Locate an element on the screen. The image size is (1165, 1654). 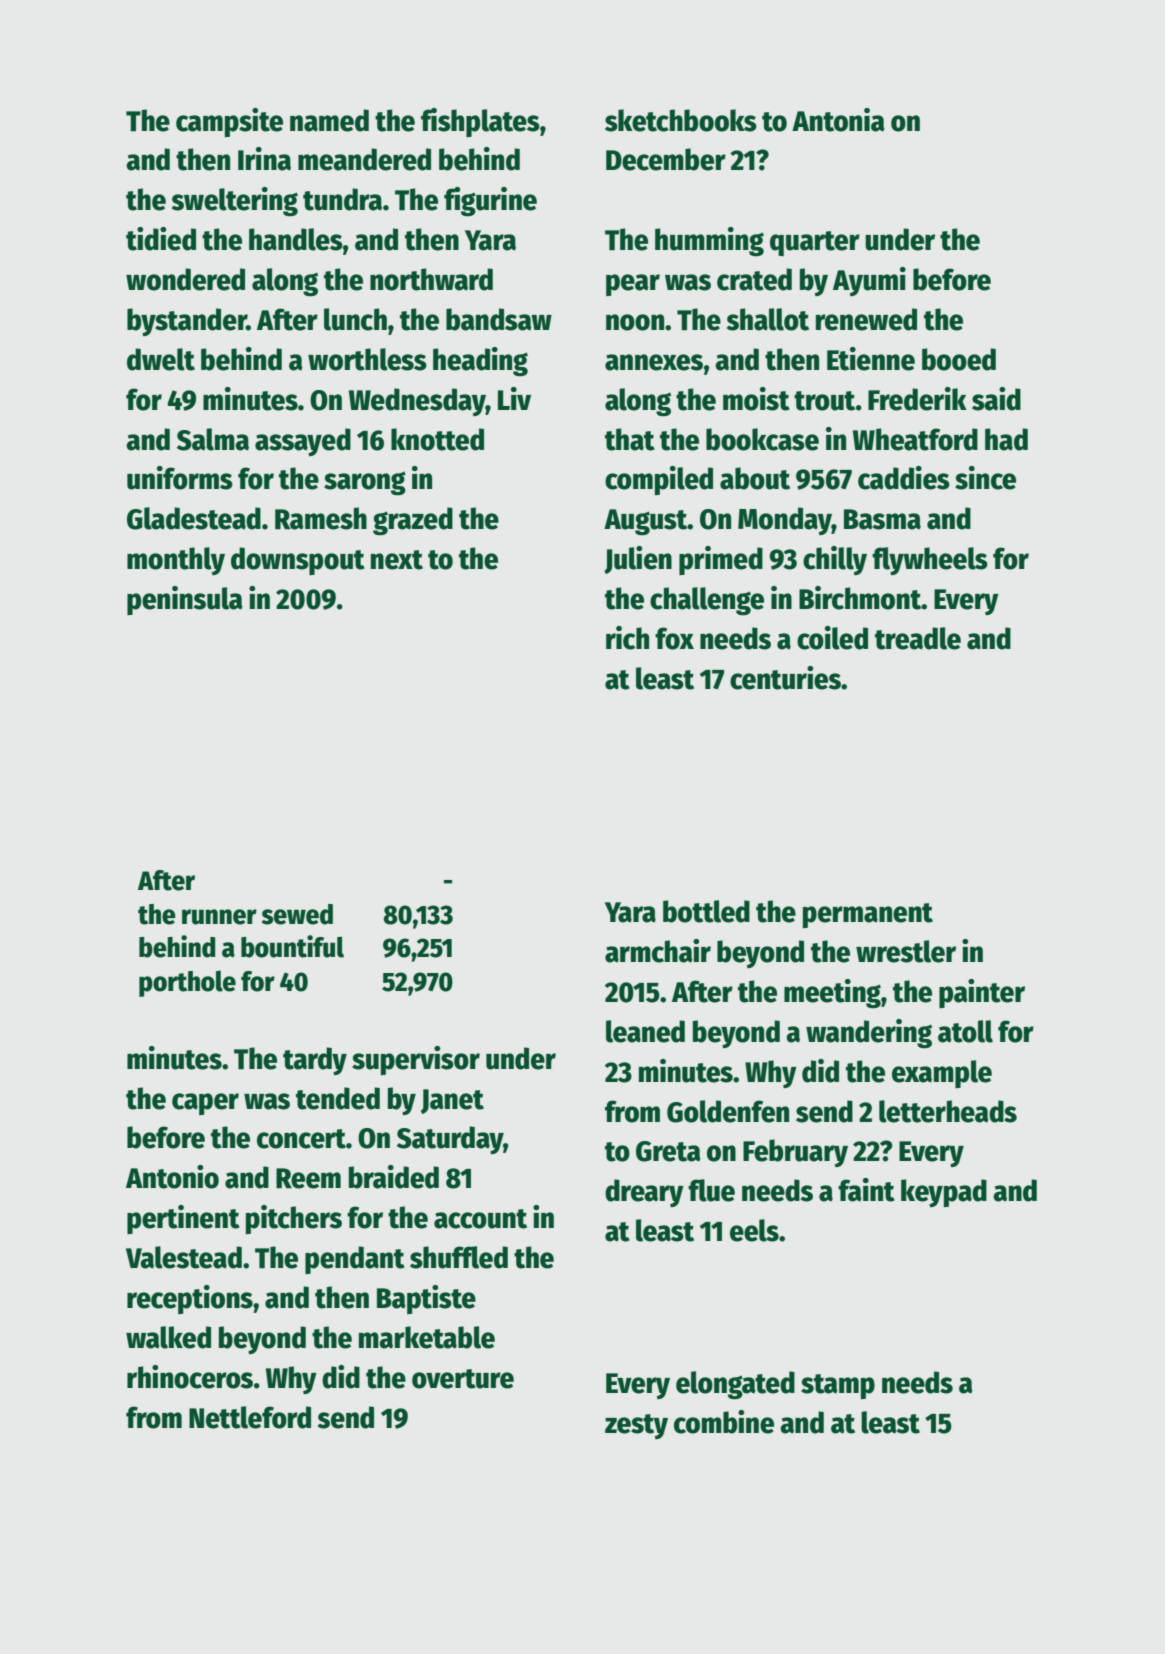
fishplates is located at coordinates (480, 122).
